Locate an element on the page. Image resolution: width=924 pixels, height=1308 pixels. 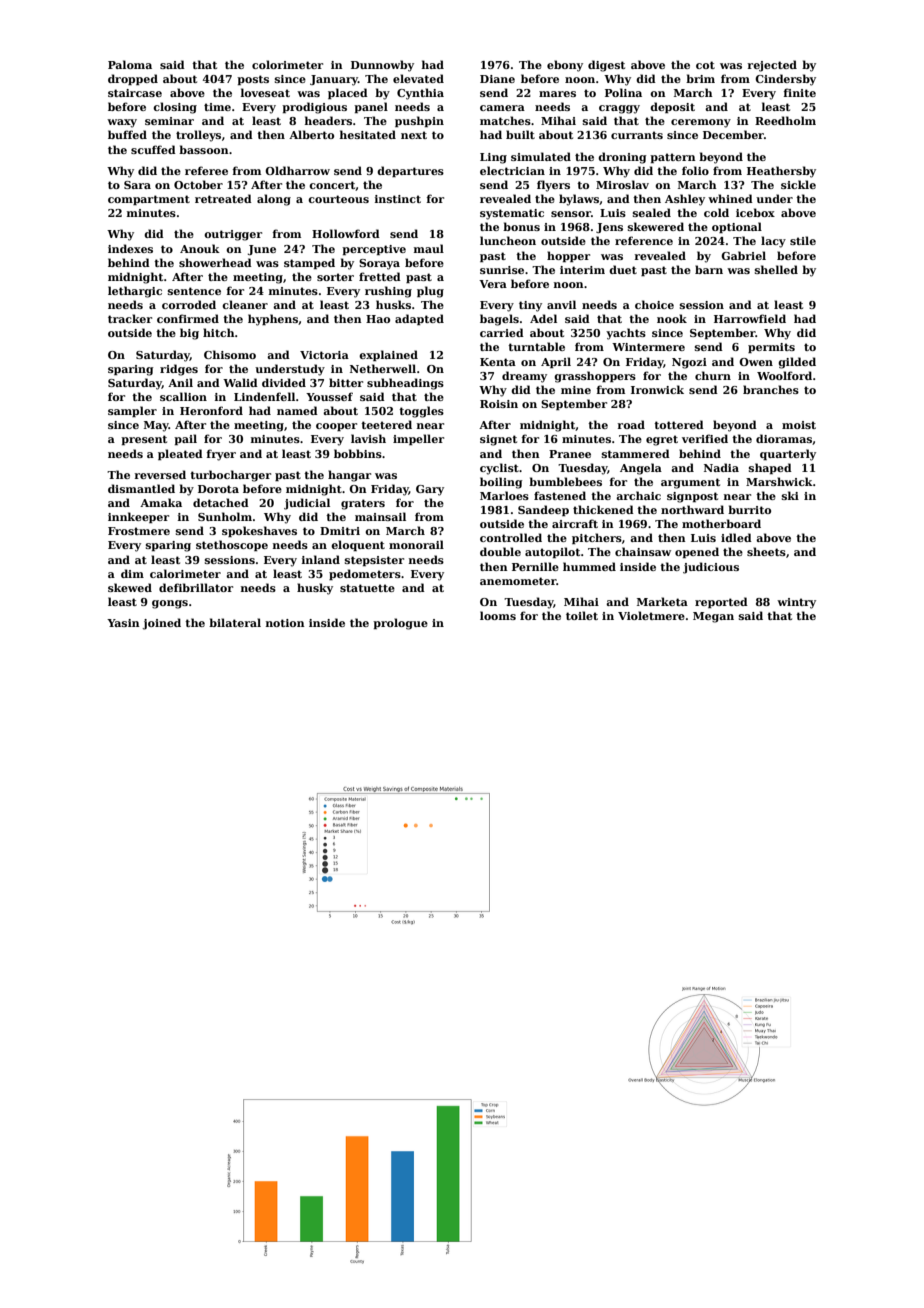
Paloma is located at coordinates (130, 64).
